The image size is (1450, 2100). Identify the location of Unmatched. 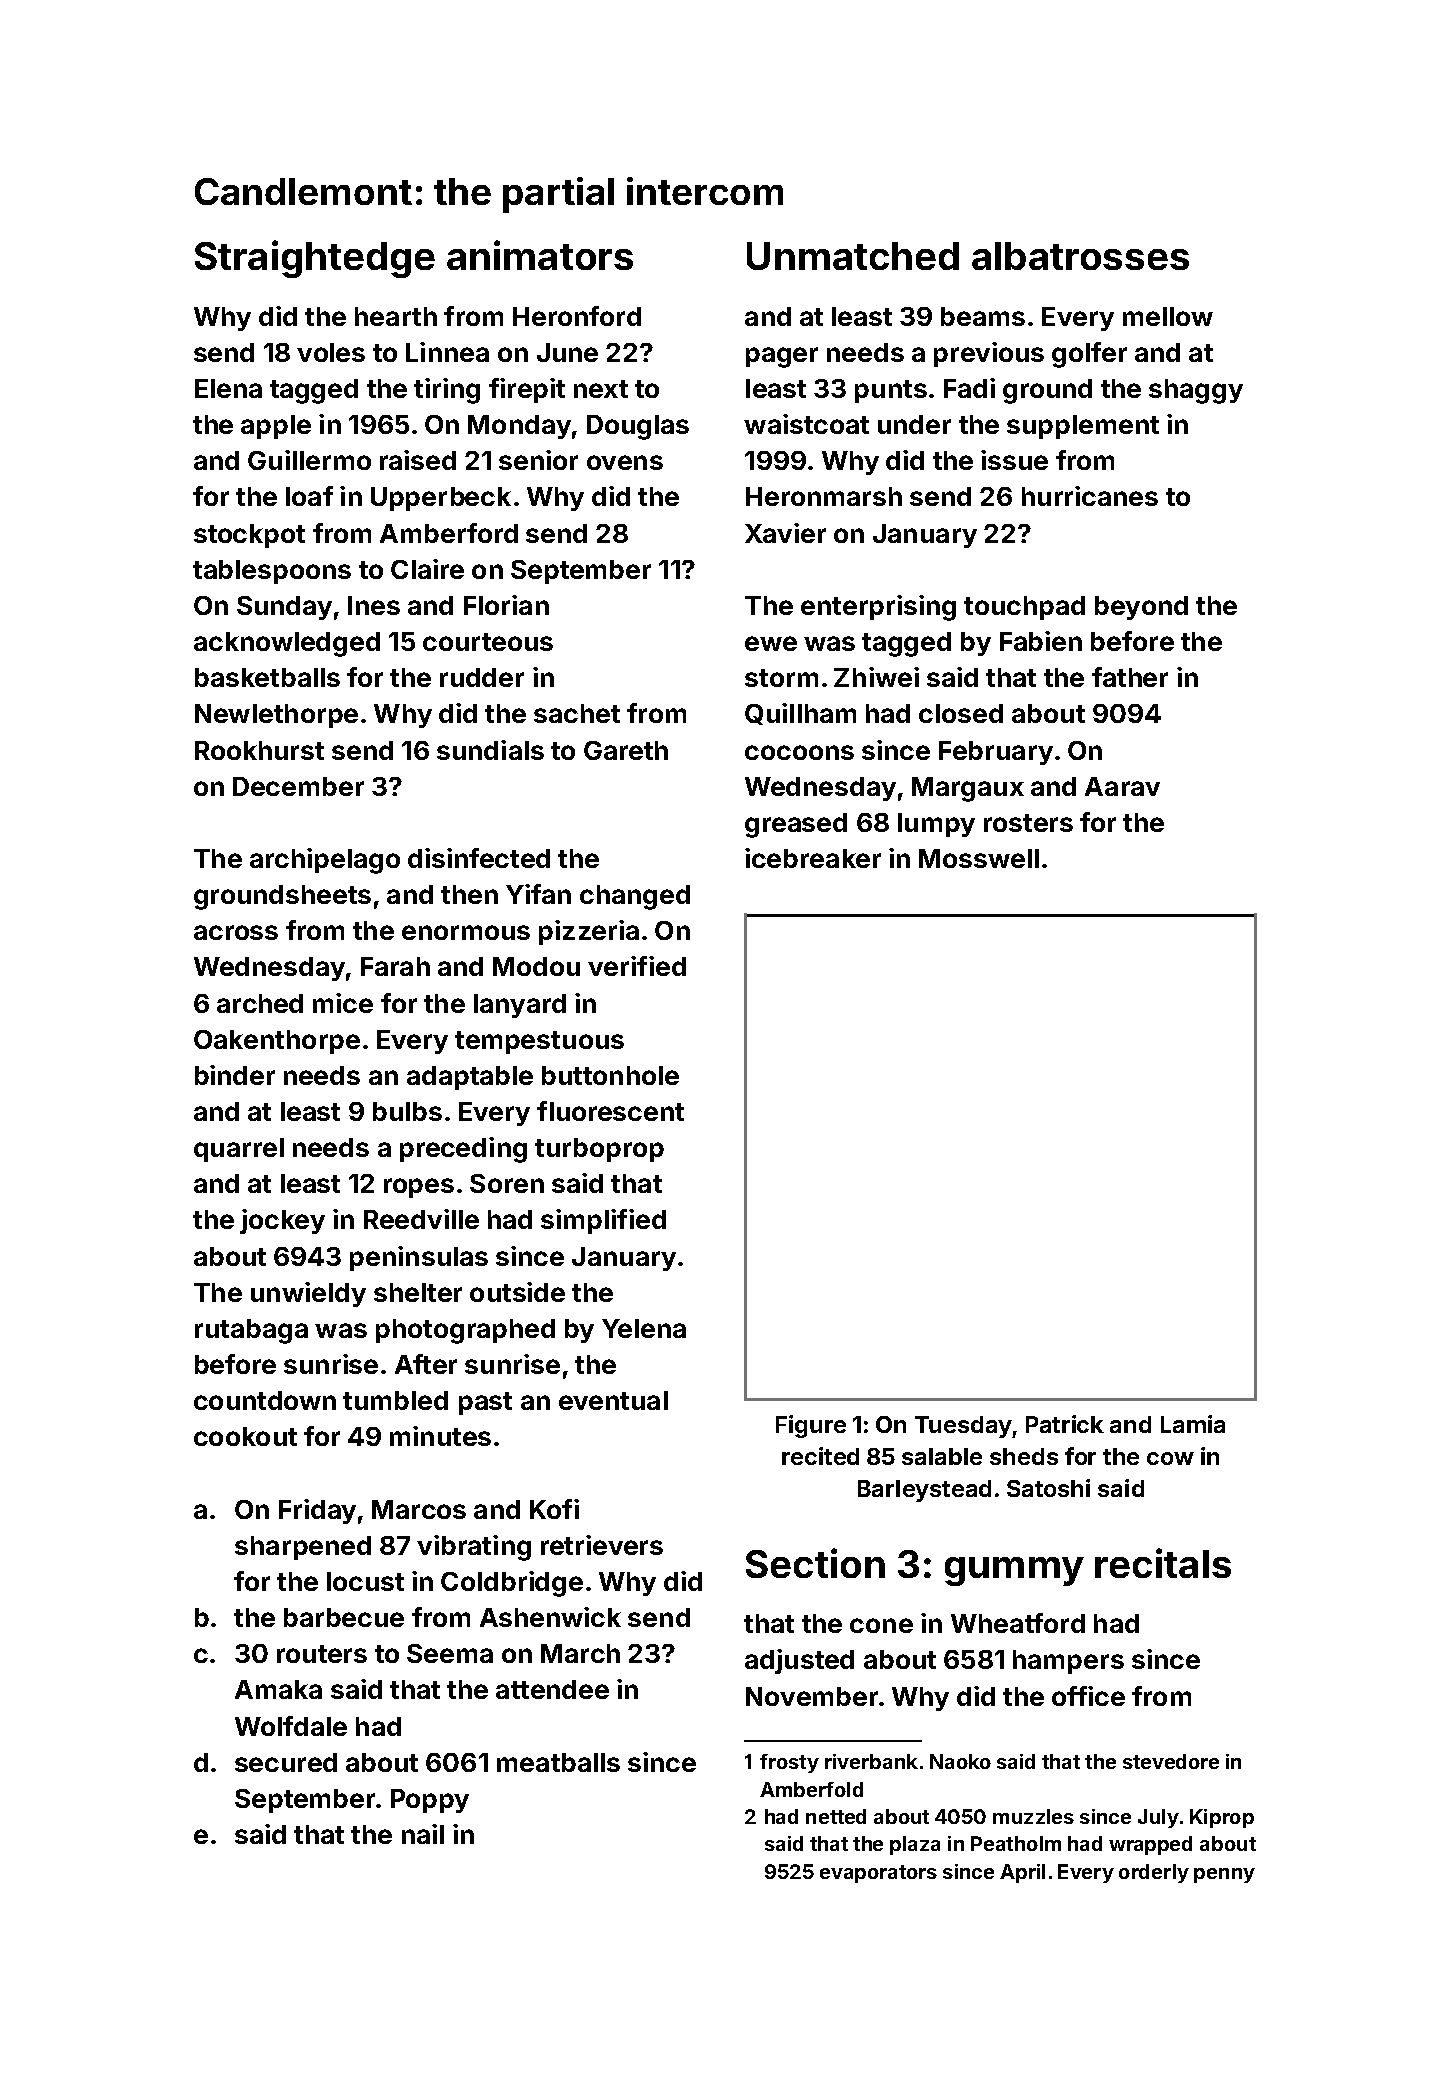
(853, 256).
